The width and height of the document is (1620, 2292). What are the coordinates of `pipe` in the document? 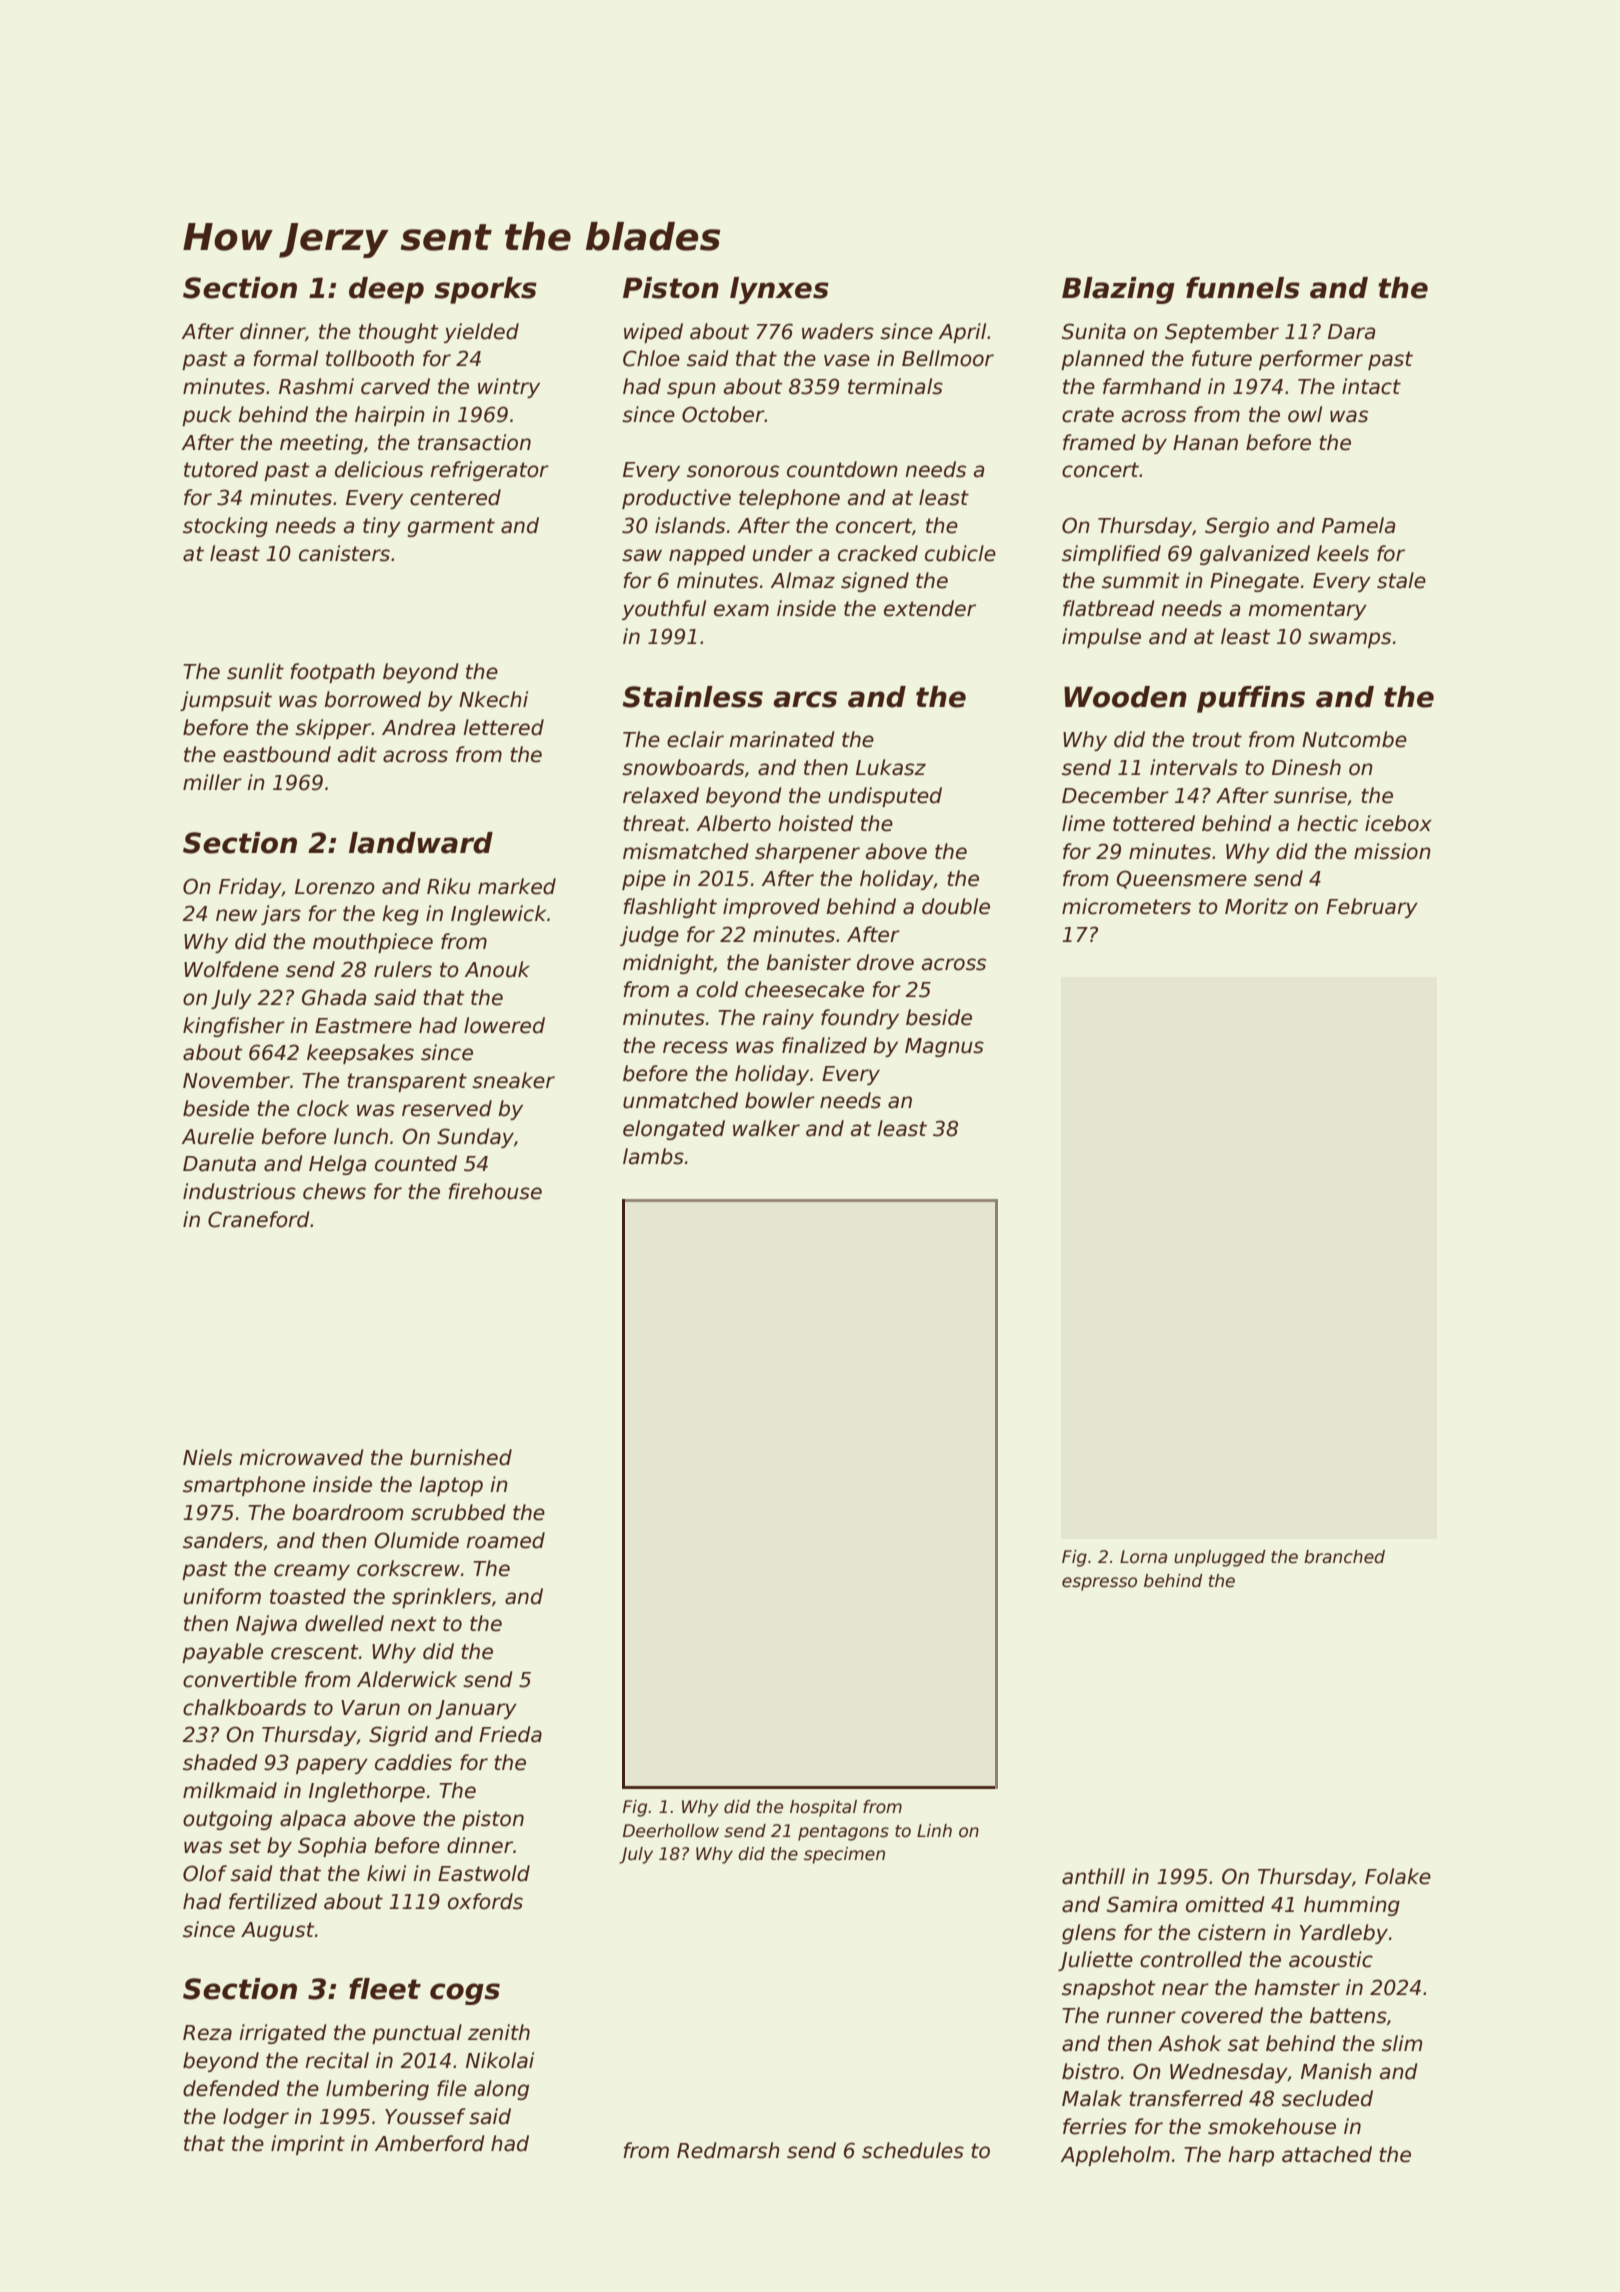 It's located at (644, 880).
